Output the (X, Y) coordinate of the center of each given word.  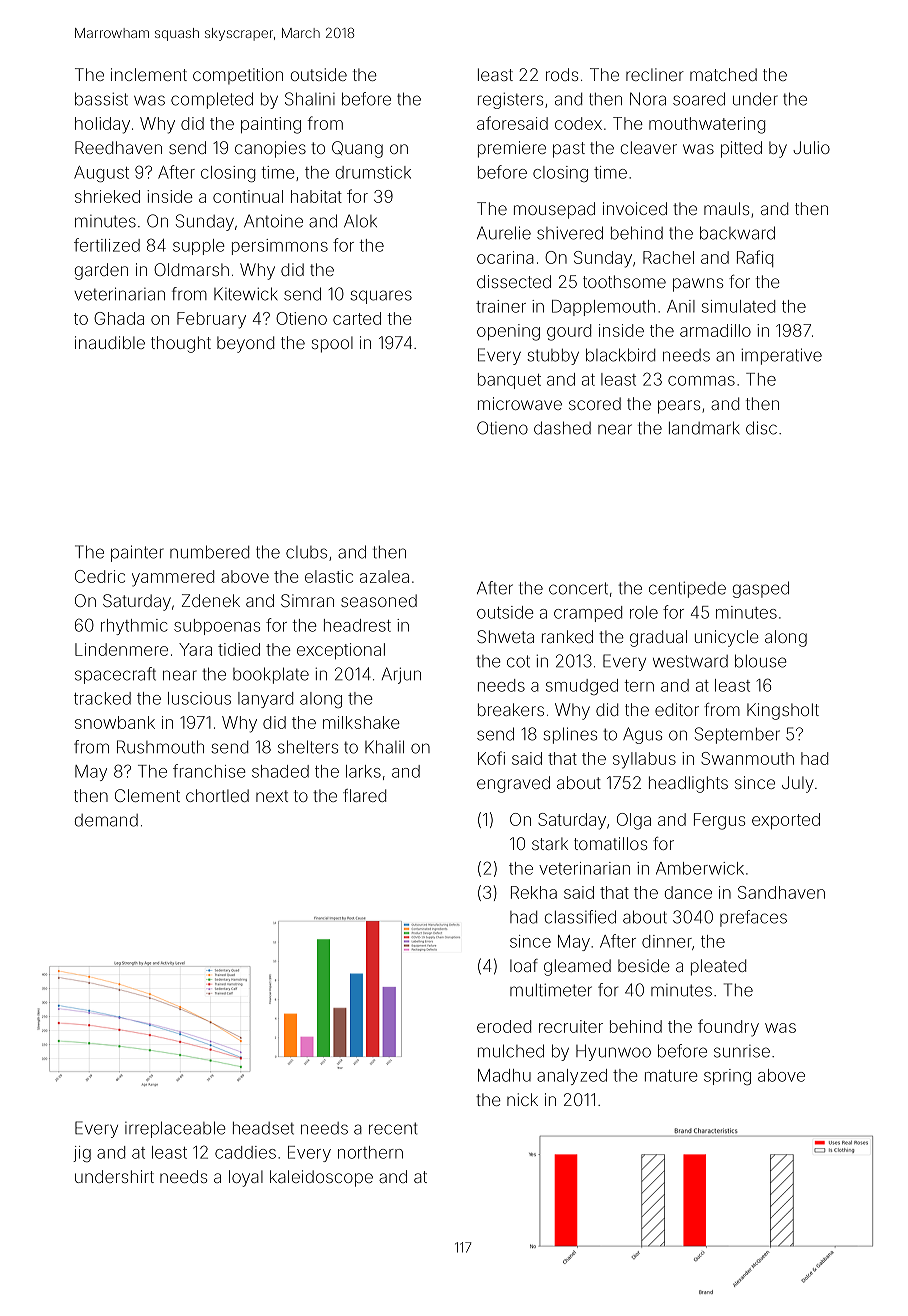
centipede (687, 589)
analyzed (572, 1077)
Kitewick (246, 294)
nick (522, 1099)
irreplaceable (175, 1129)
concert (578, 588)
